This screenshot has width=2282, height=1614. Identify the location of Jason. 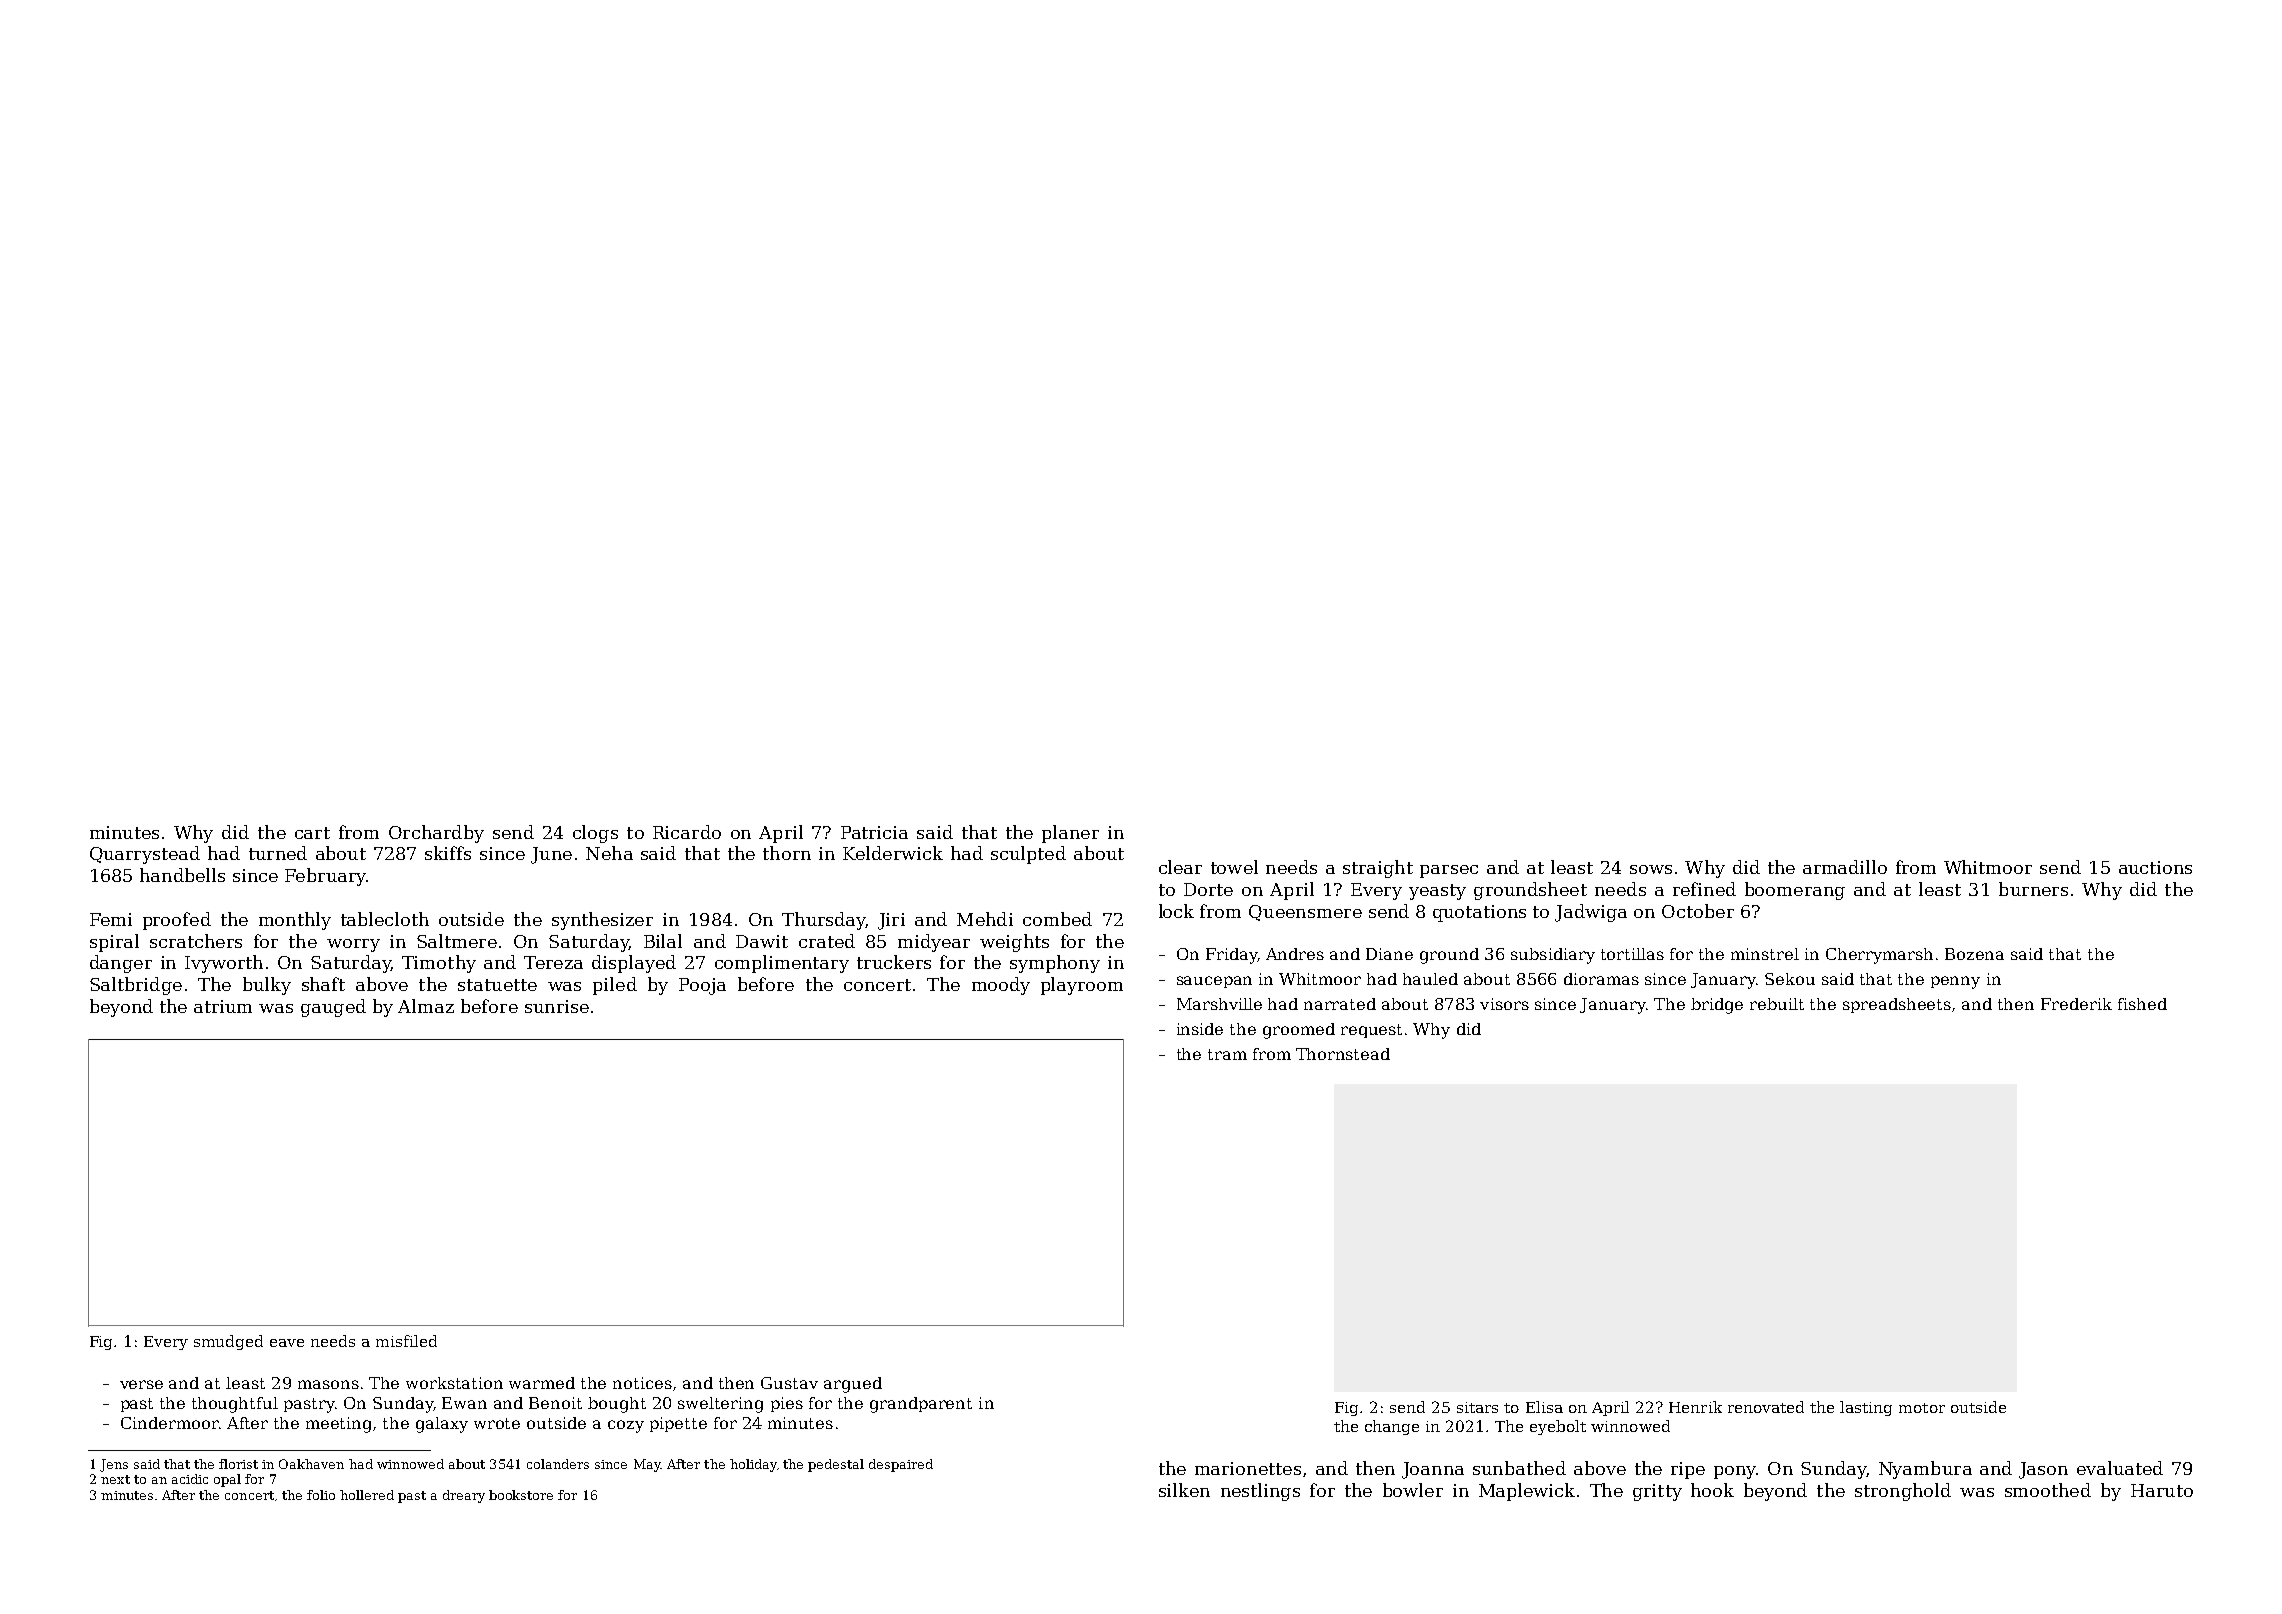
(2043, 1470).
